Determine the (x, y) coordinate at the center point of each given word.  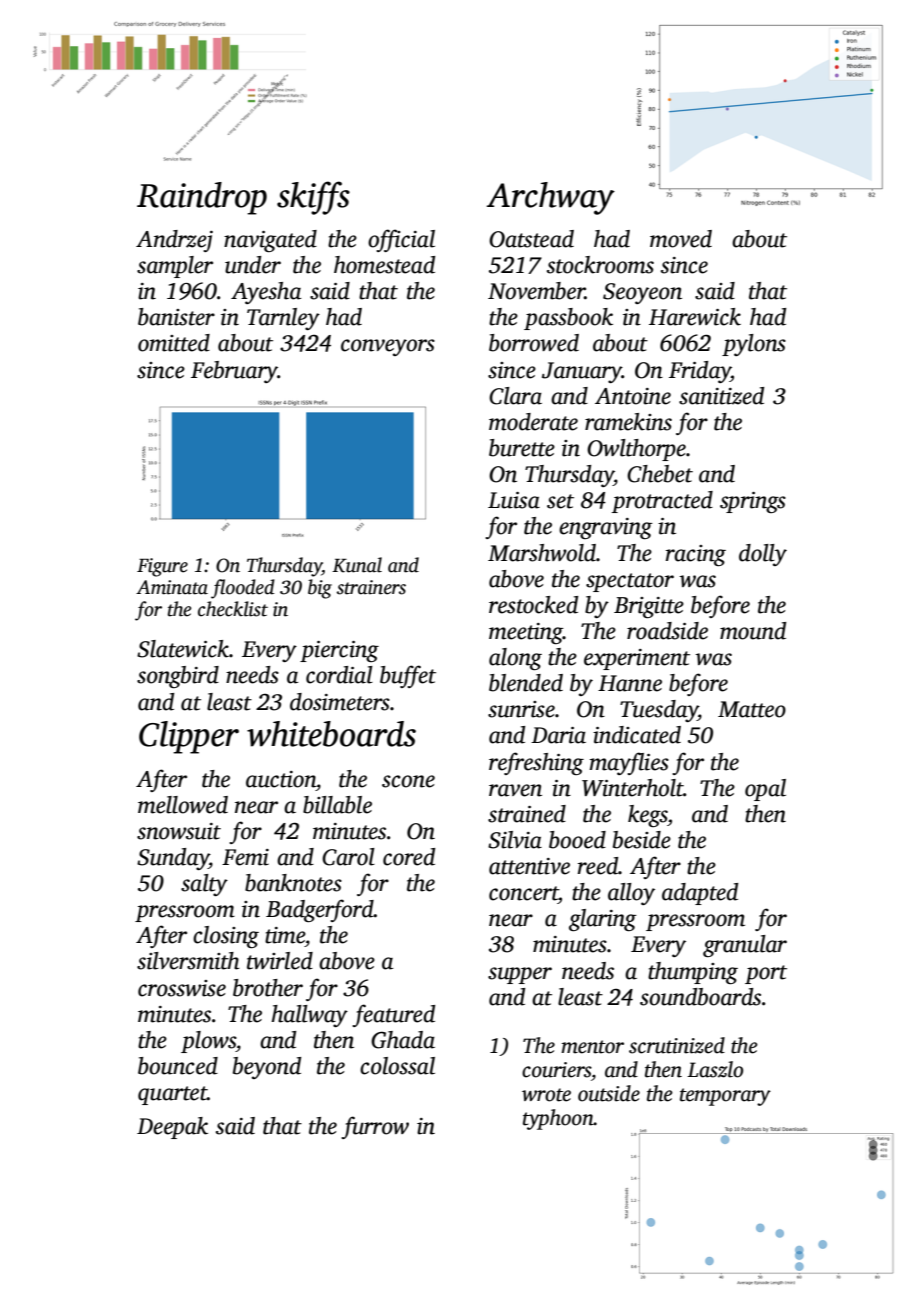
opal (765, 790)
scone (408, 781)
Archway (551, 198)
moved (681, 239)
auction (281, 779)
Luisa (514, 500)
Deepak (172, 1128)
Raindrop (202, 198)
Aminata (172, 587)
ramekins (628, 422)
